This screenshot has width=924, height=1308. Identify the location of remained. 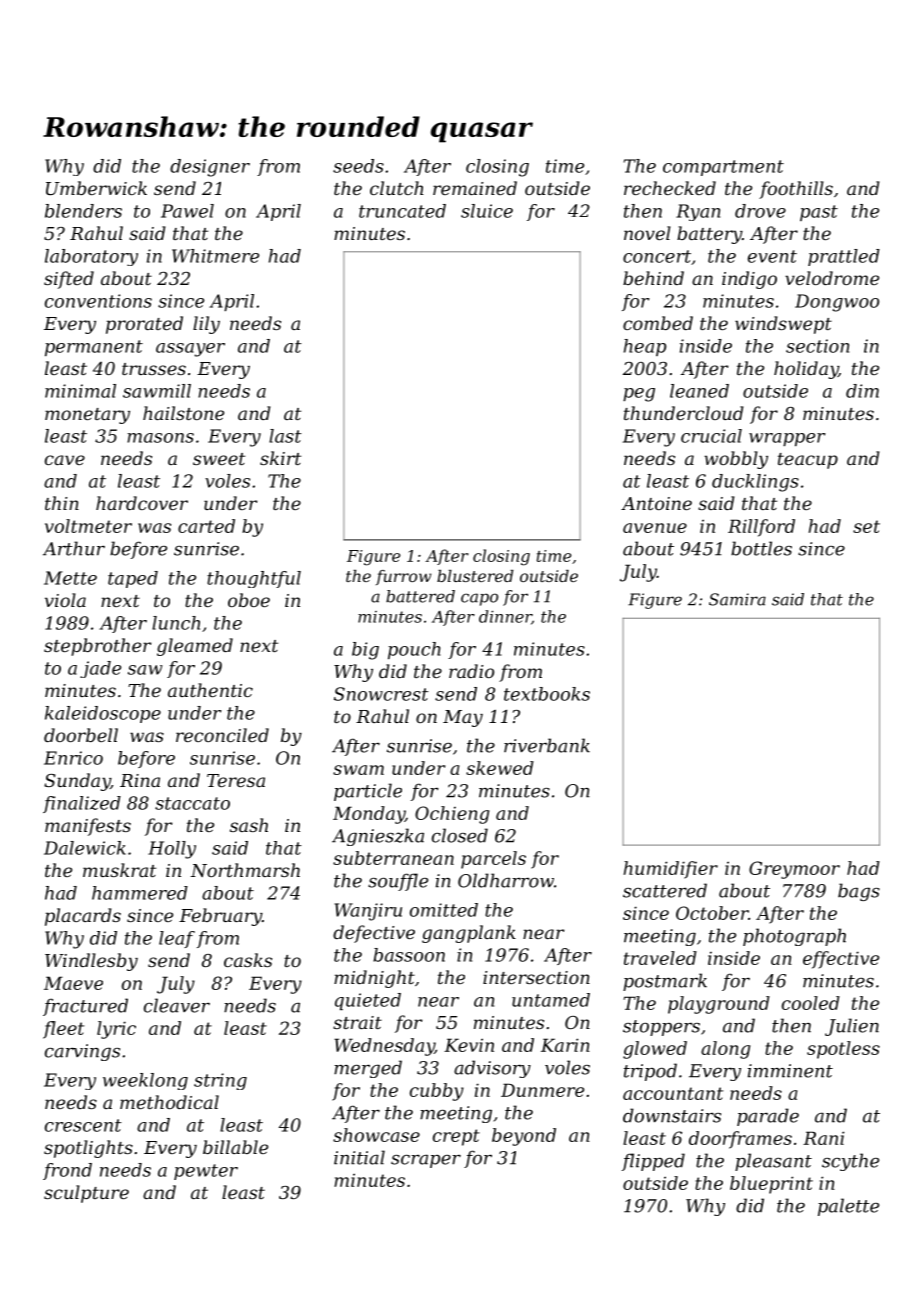
(475, 188).
